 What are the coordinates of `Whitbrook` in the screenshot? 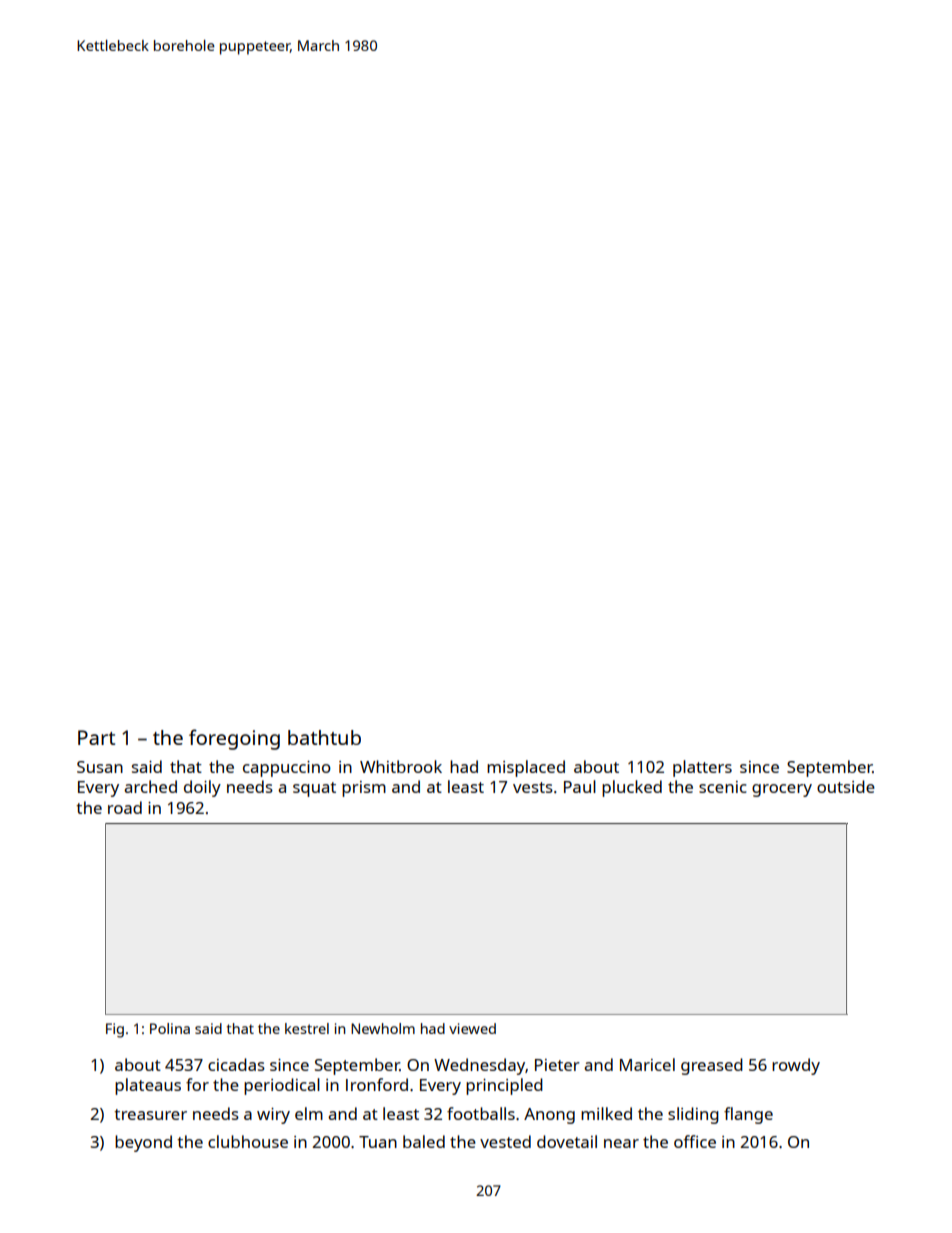 It's located at (401, 766).
